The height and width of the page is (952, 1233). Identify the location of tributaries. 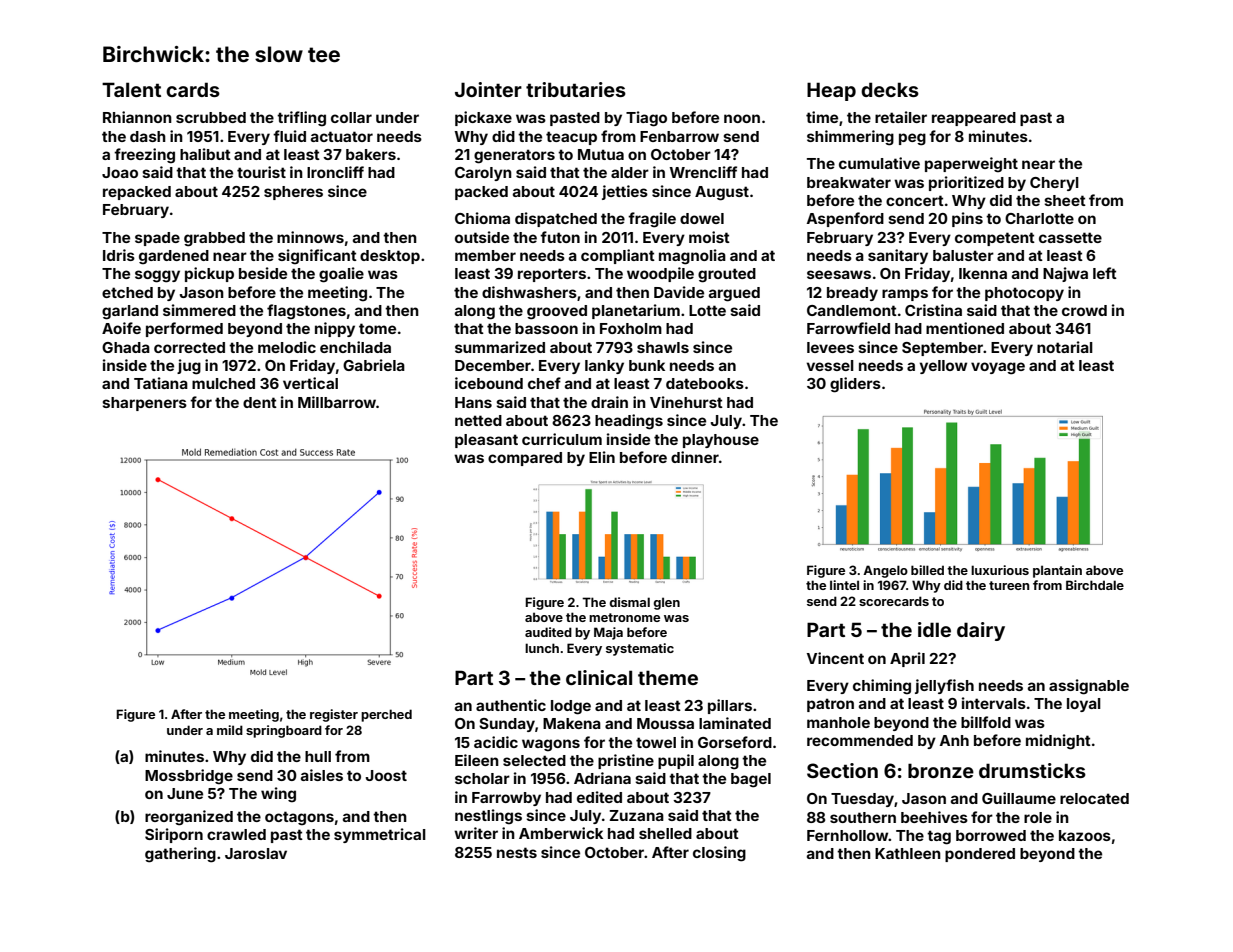
(576, 89).
